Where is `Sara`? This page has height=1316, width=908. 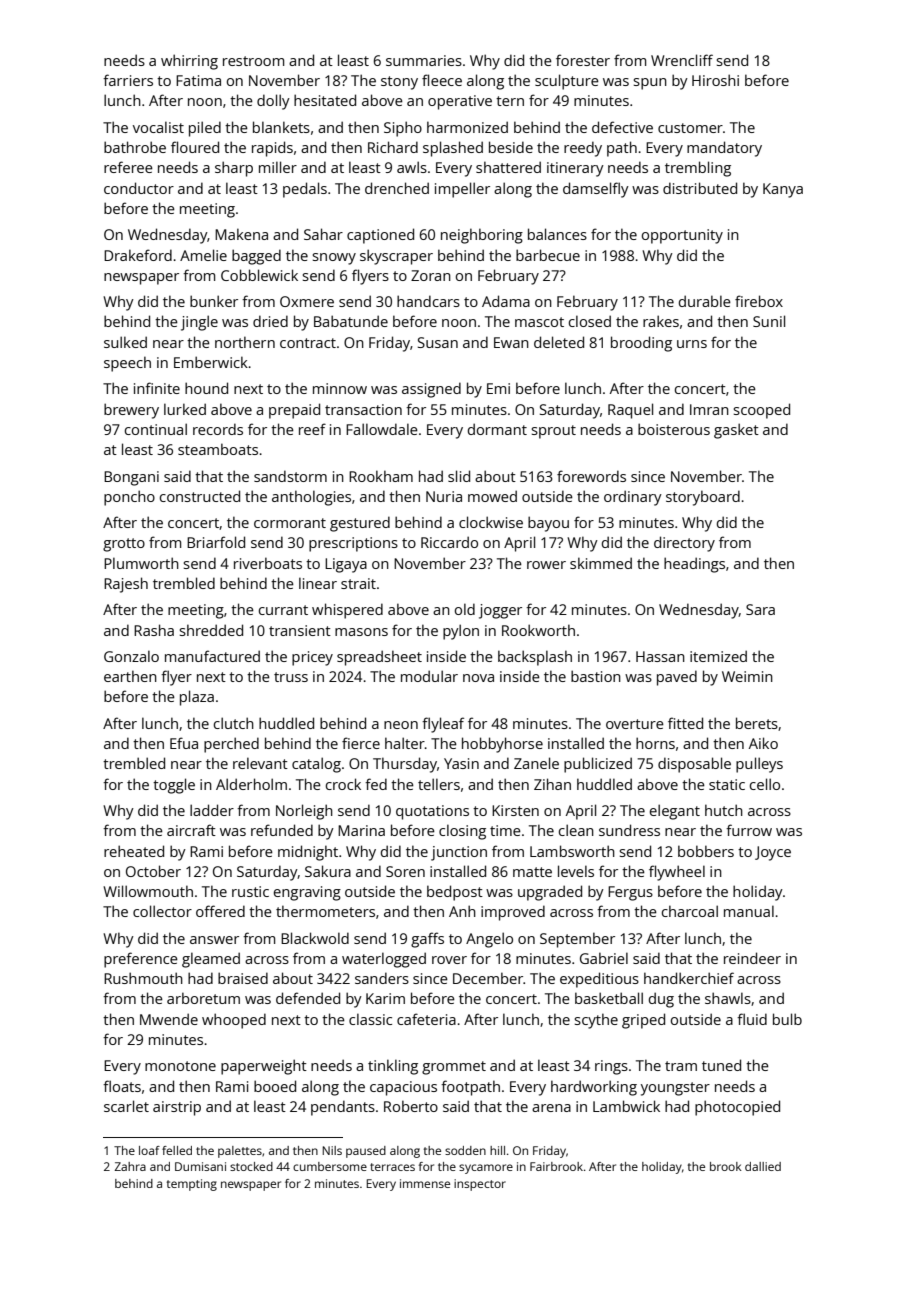 Sara is located at coordinates (760, 609).
